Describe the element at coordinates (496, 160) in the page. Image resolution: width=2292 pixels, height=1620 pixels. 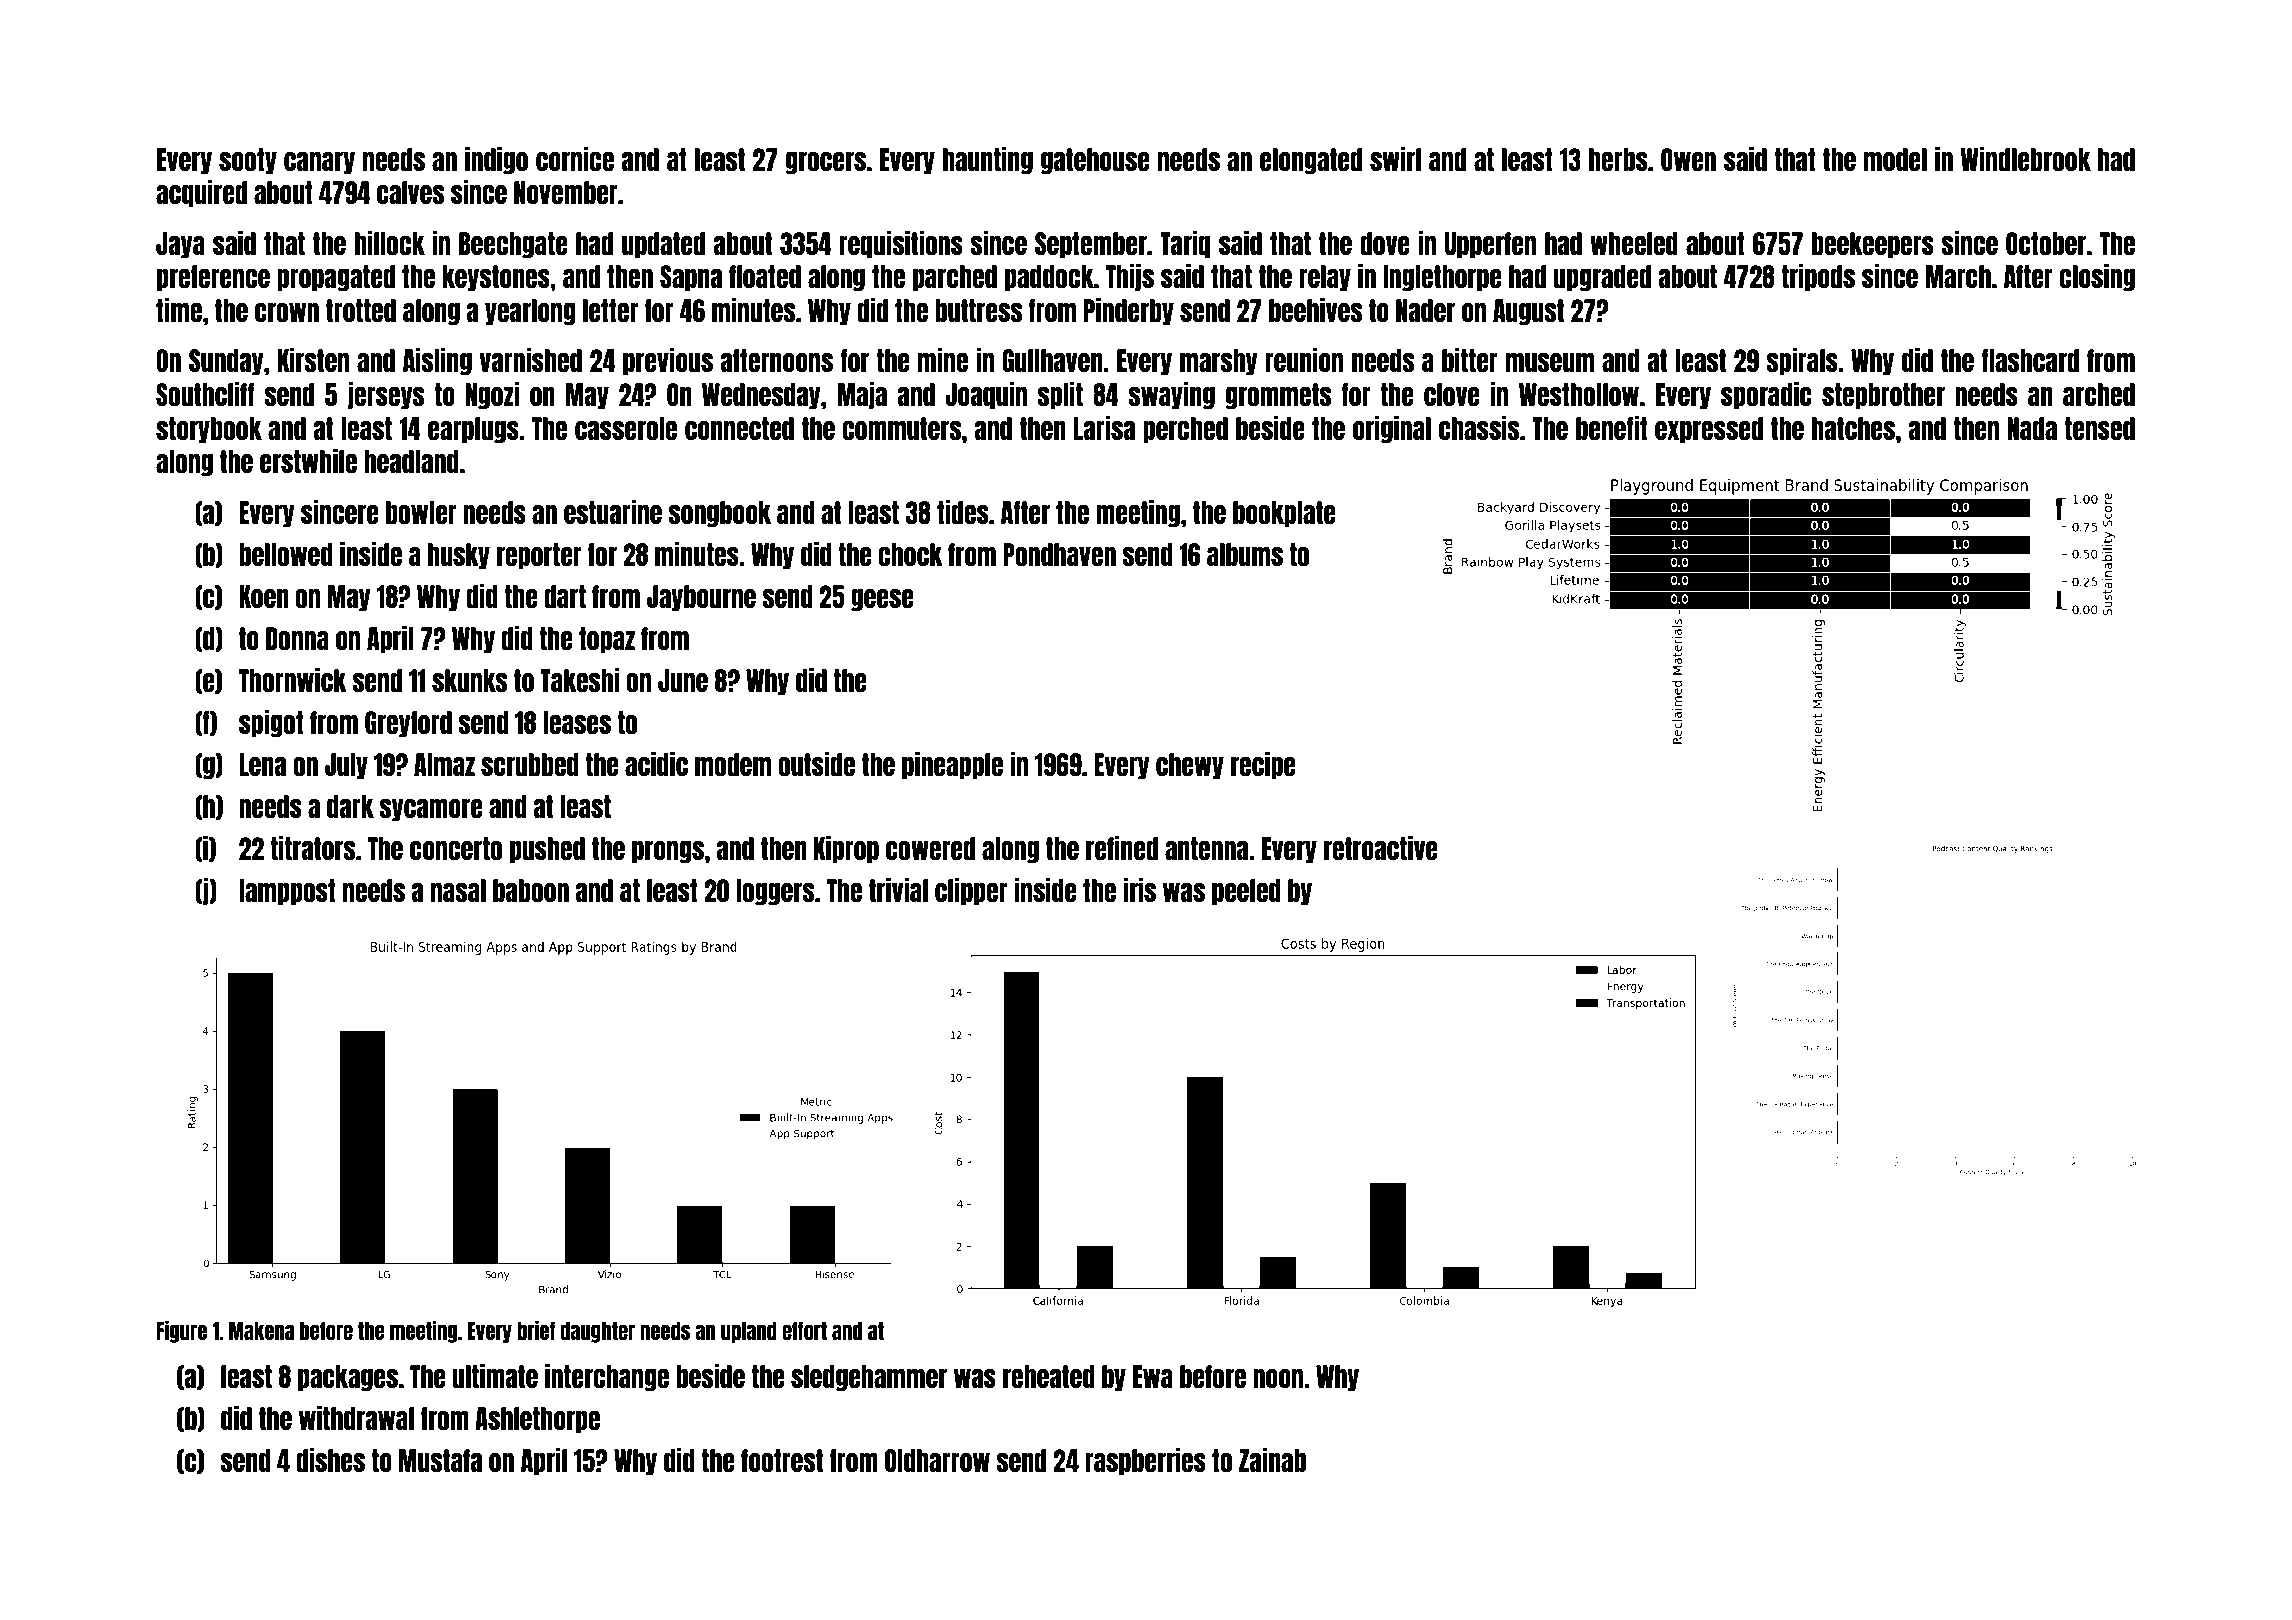
I see `indigo` at that location.
